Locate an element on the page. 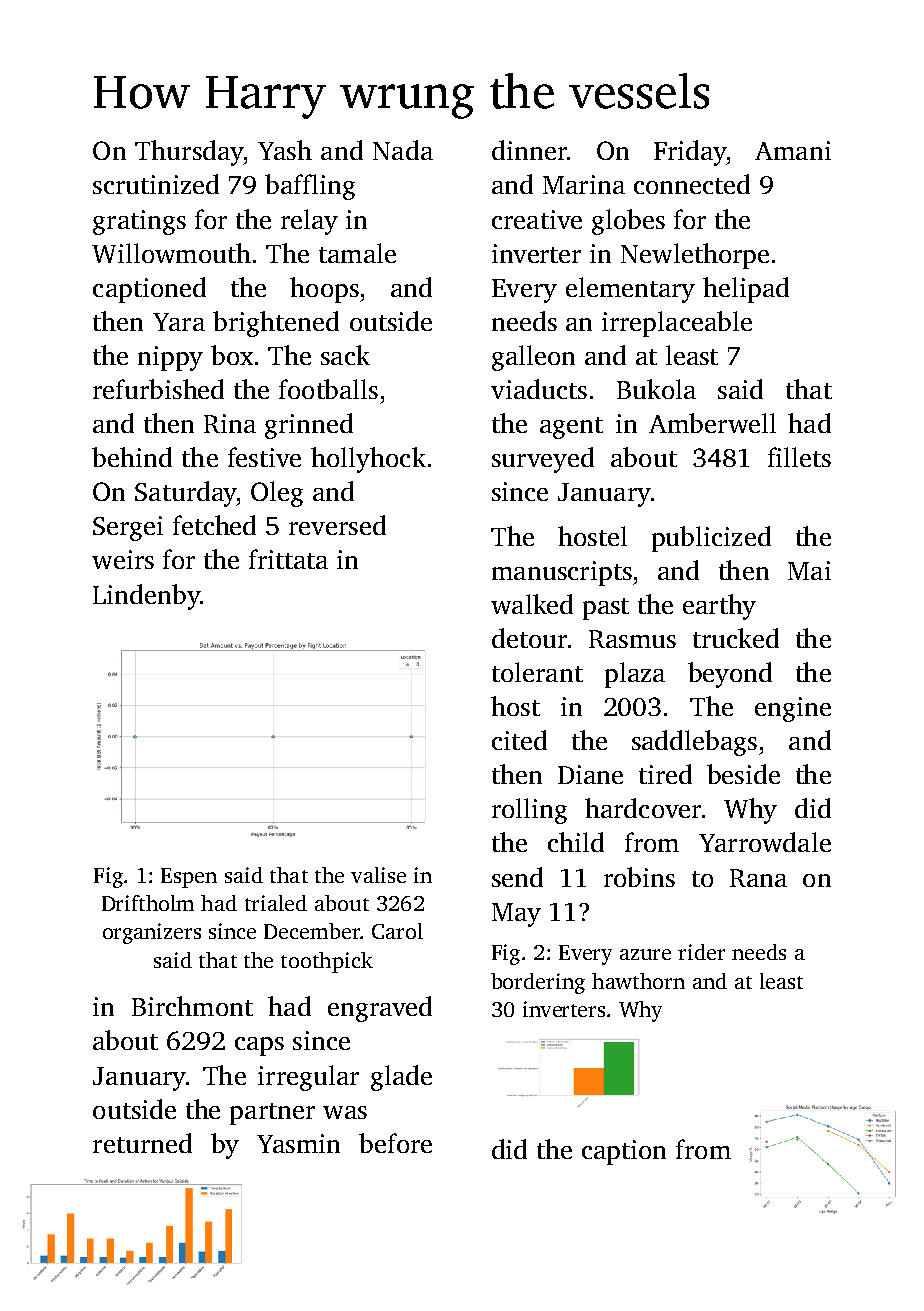  rider is located at coordinates (701, 952).
